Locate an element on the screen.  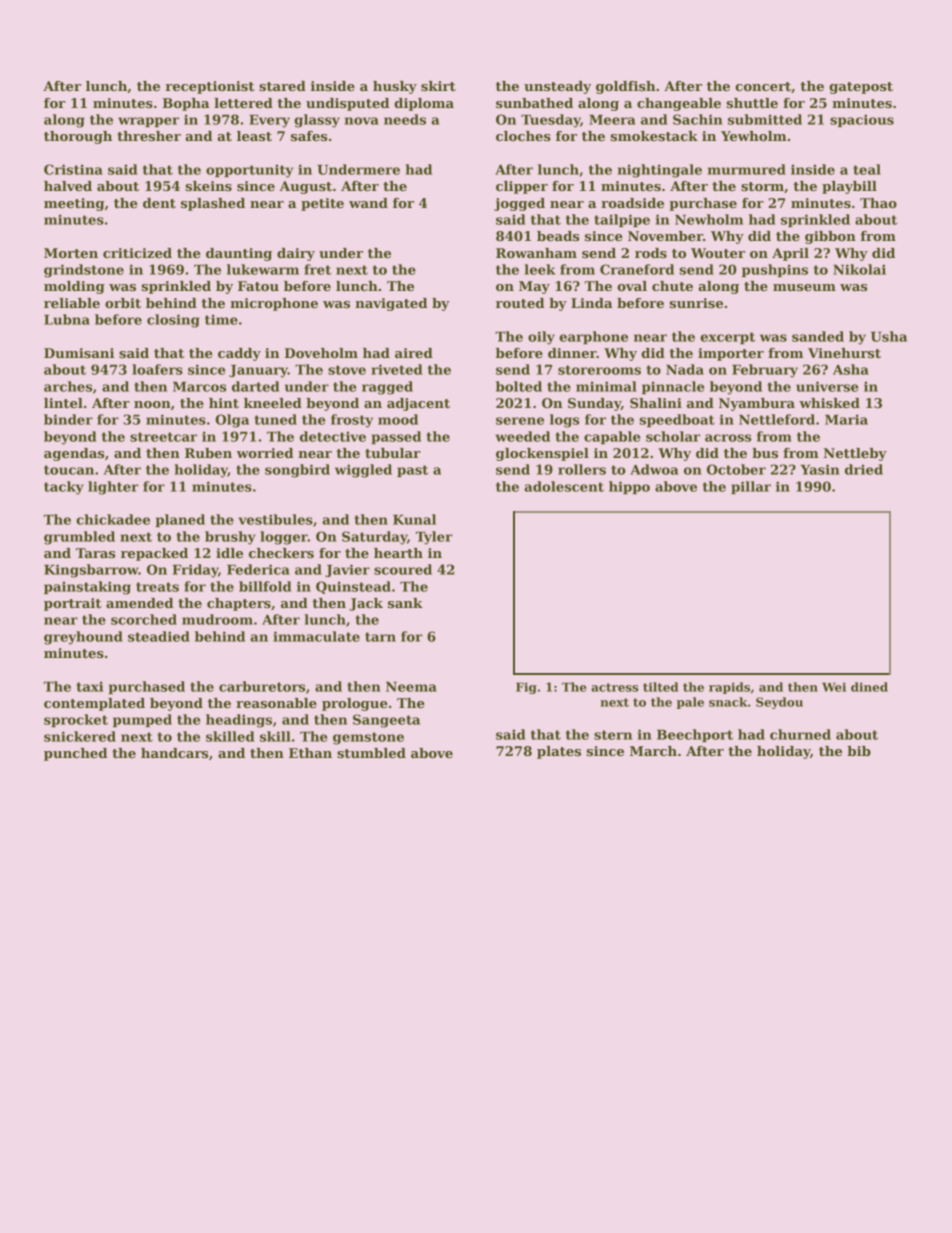
Dumisani is located at coordinates (79, 353).
